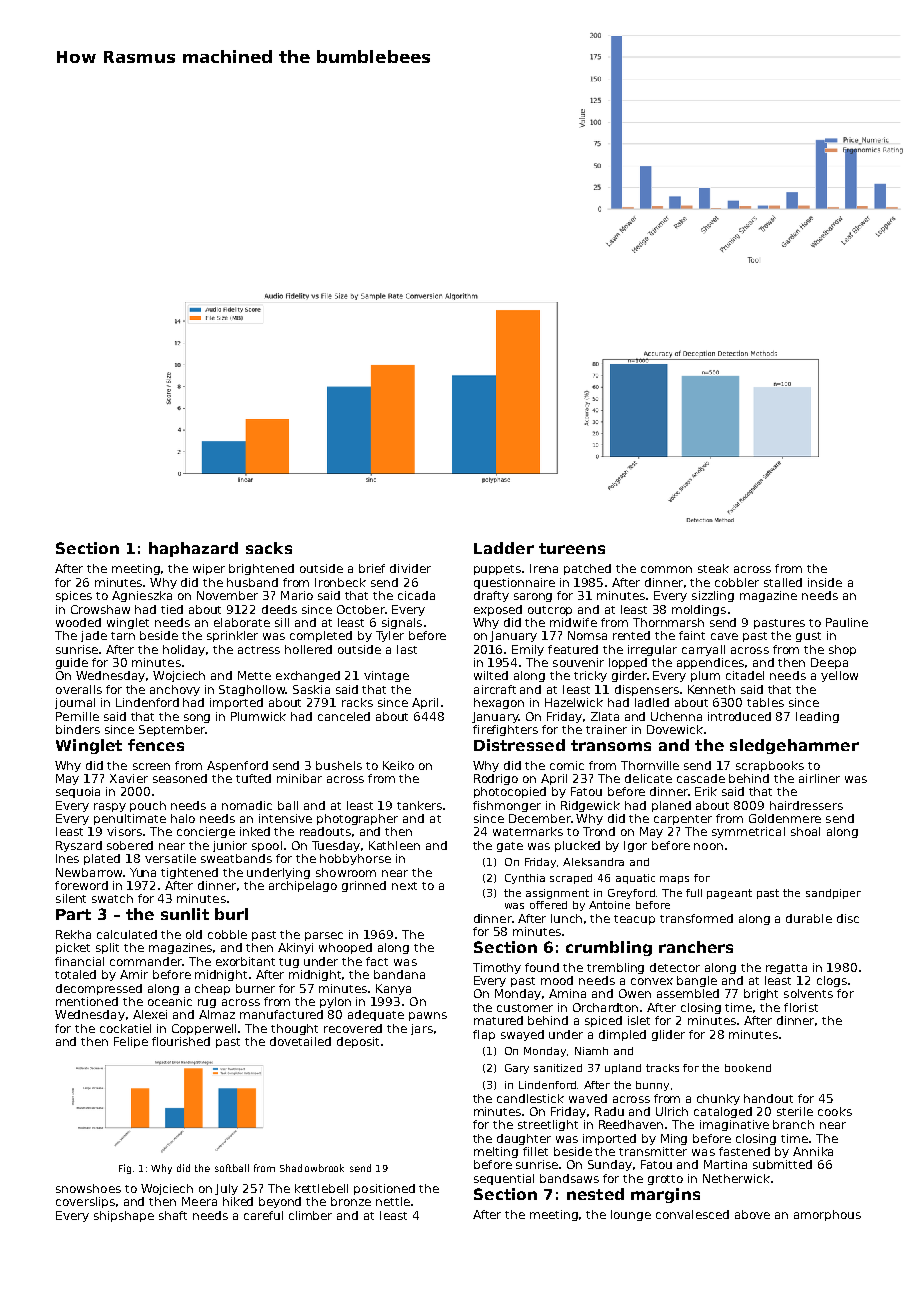 The width and height of the screenshot is (924, 1308). Describe the element at coordinates (817, 717) in the screenshot. I see `leading` at that location.
